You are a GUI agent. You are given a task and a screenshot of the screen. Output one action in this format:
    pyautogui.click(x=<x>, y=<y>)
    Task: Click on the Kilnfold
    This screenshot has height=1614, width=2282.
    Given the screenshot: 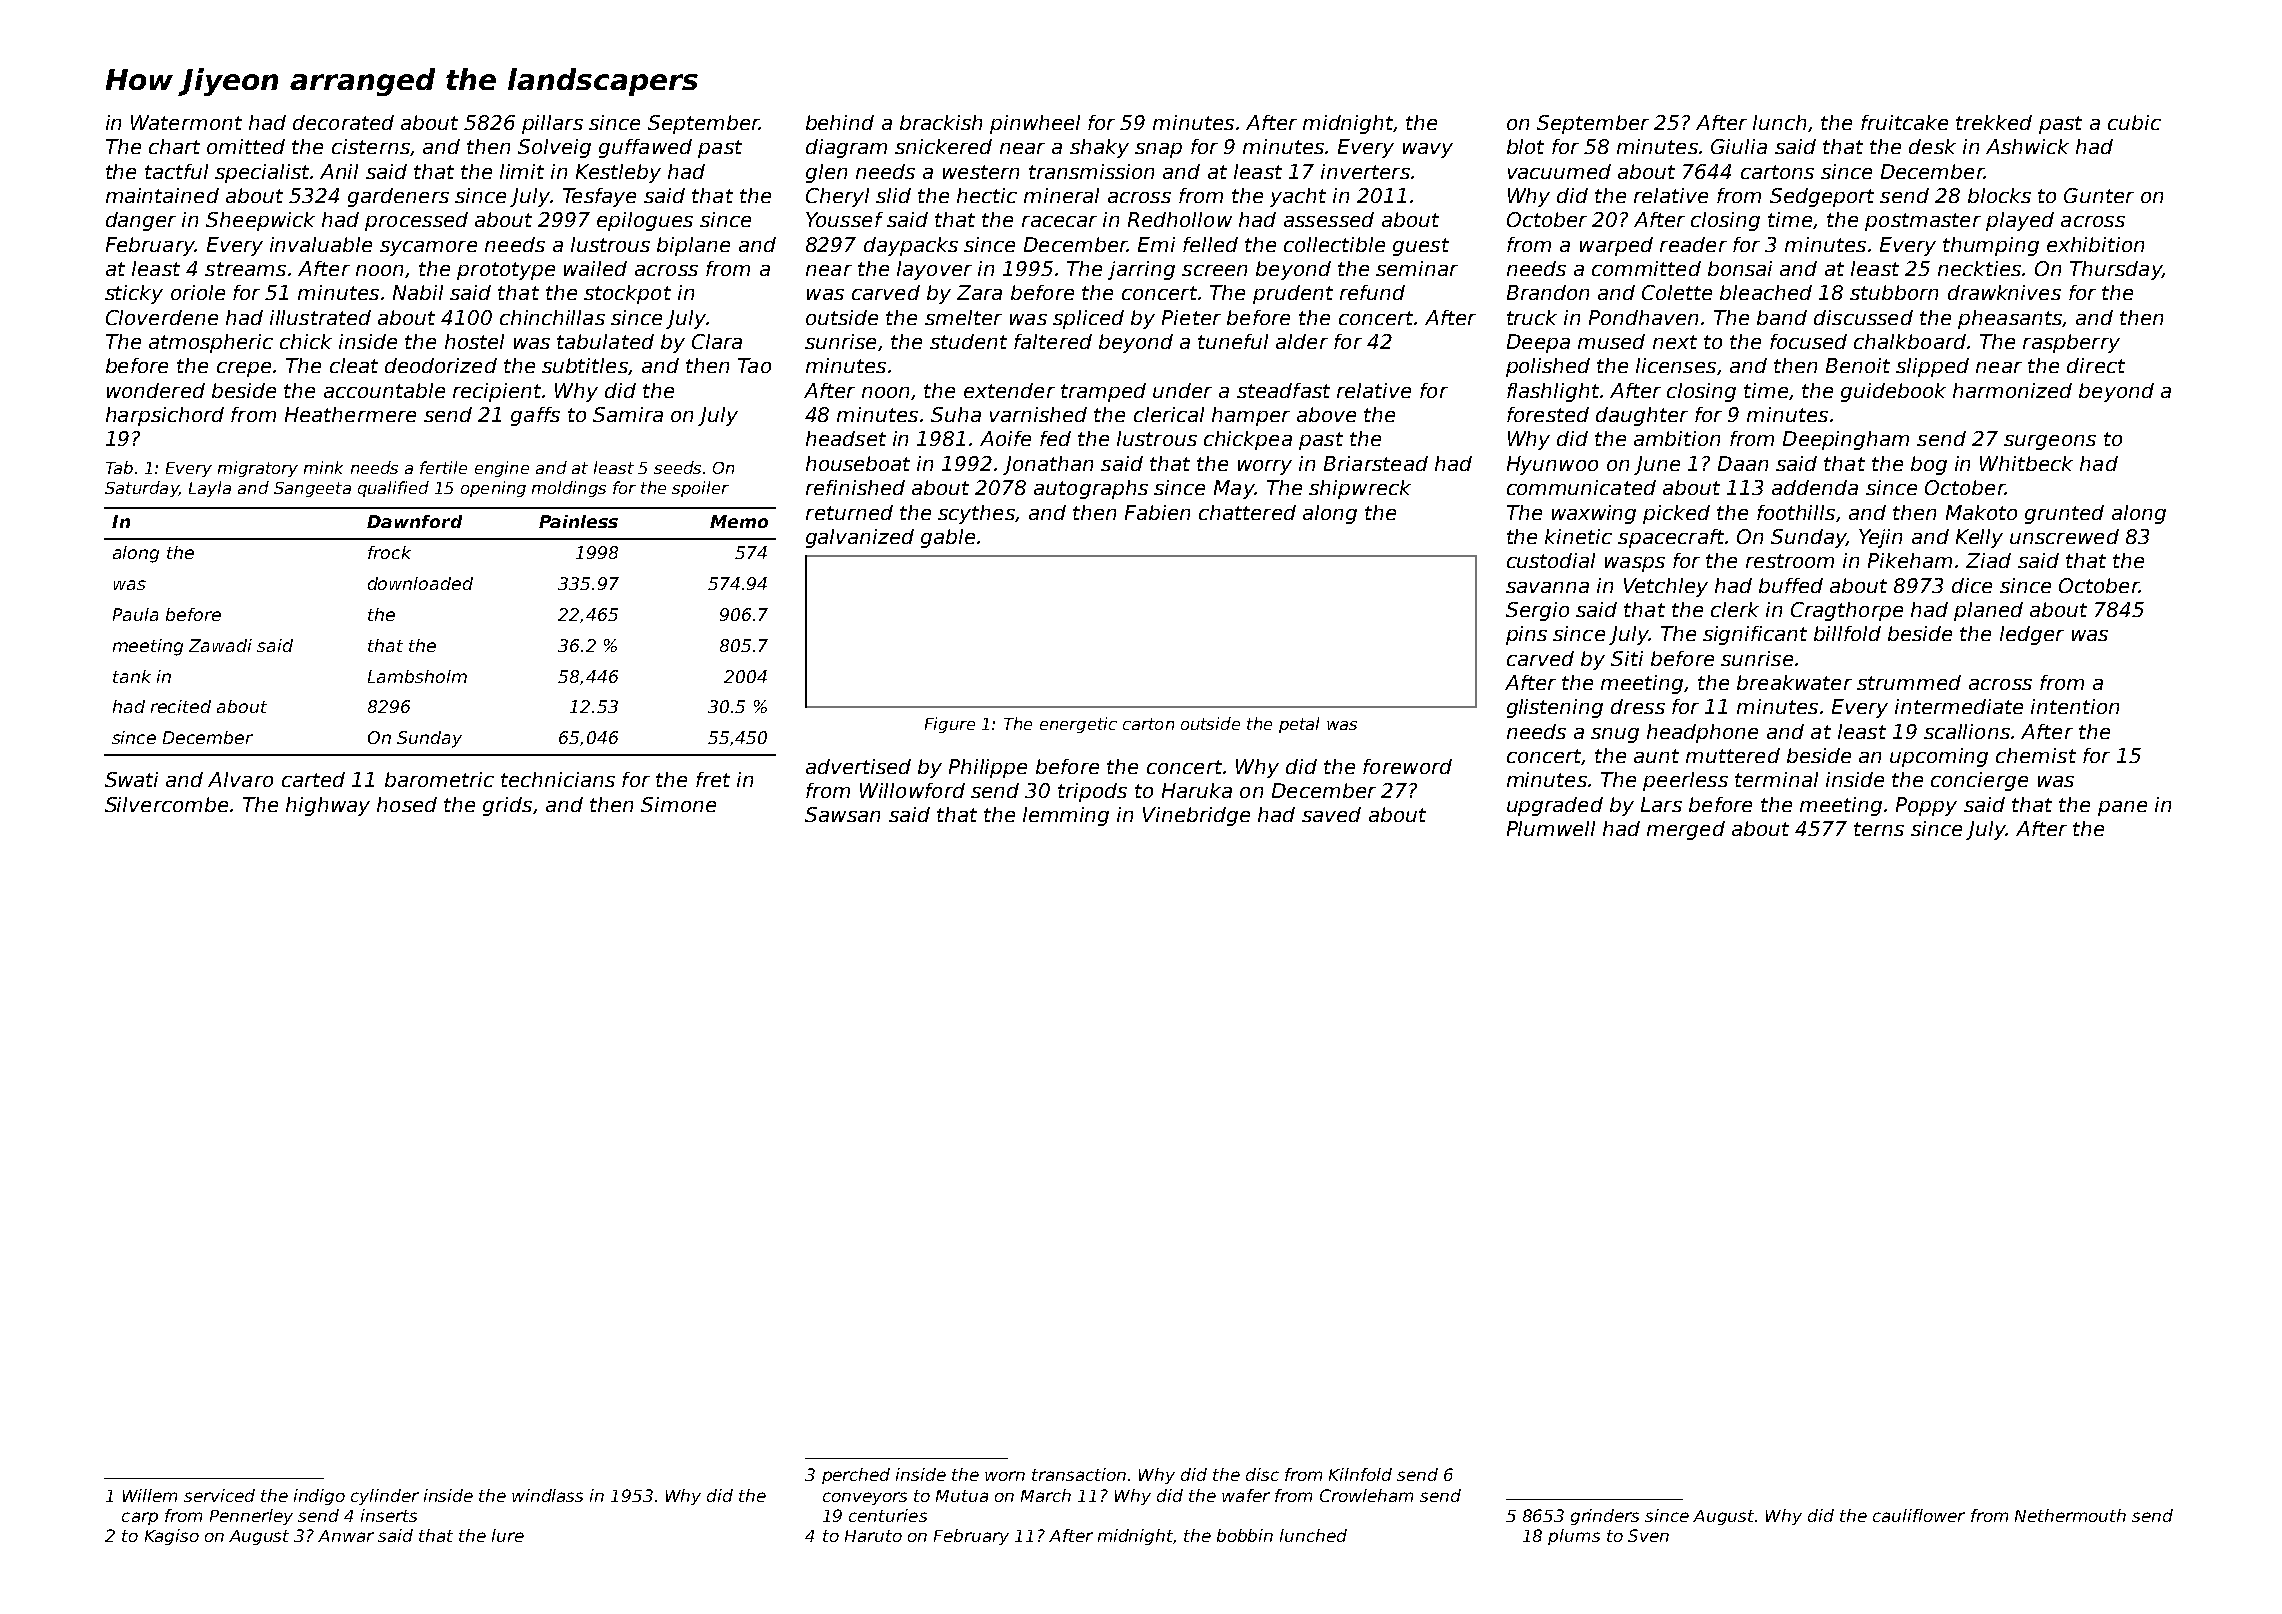 What is the action you would take?
    pyautogui.click(x=1360, y=1474)
